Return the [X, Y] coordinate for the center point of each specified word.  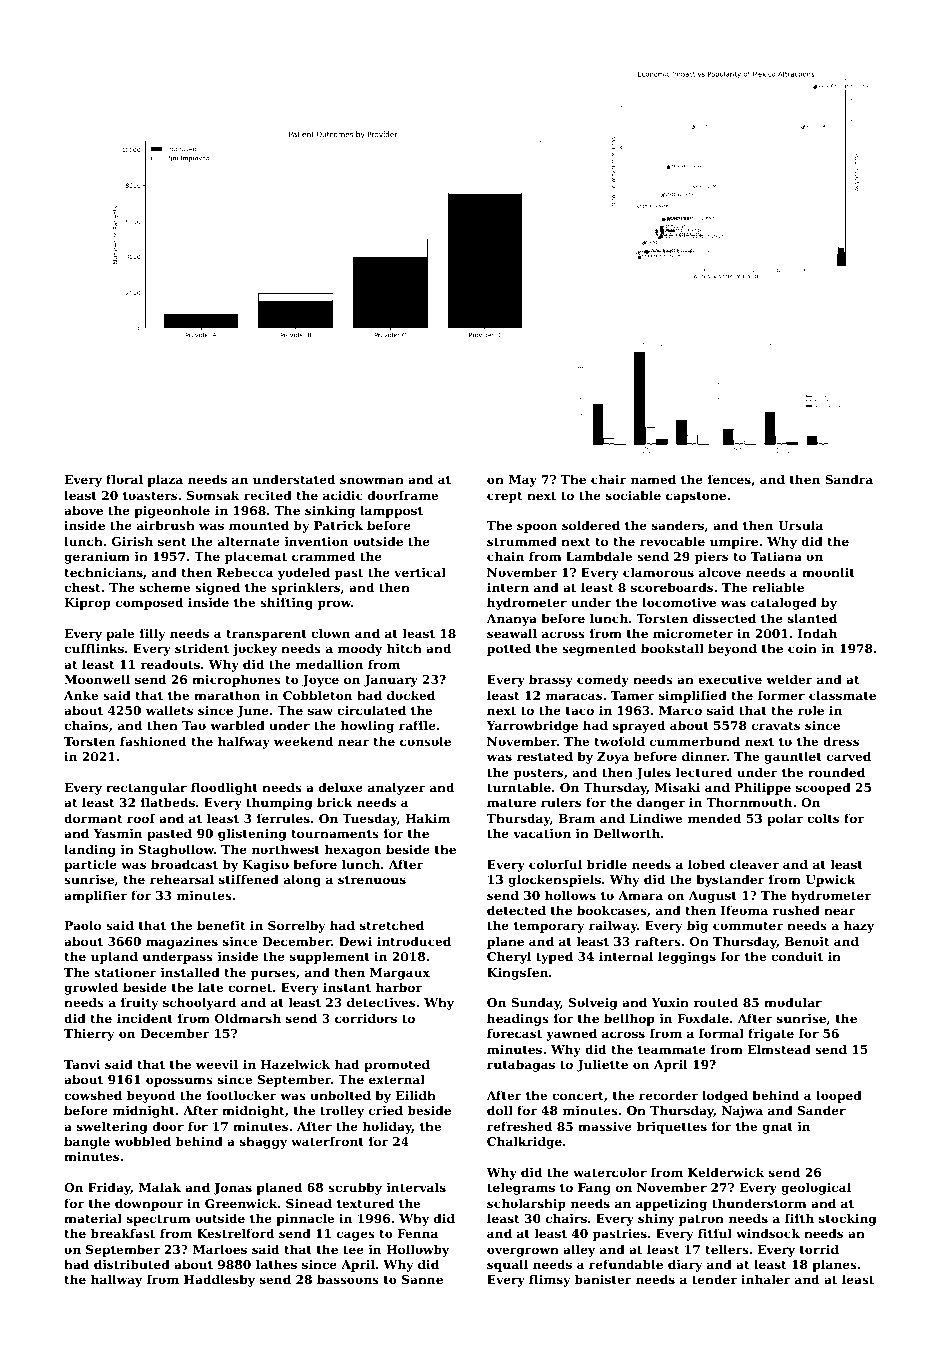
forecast [514, 1033]
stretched [392, 925]
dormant [93, 818]
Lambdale [599, 556]
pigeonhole [172, 511]
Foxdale [703, 1018]
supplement [330, 957]
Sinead [309, 1203]
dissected [724, 618]
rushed [796, 910]
